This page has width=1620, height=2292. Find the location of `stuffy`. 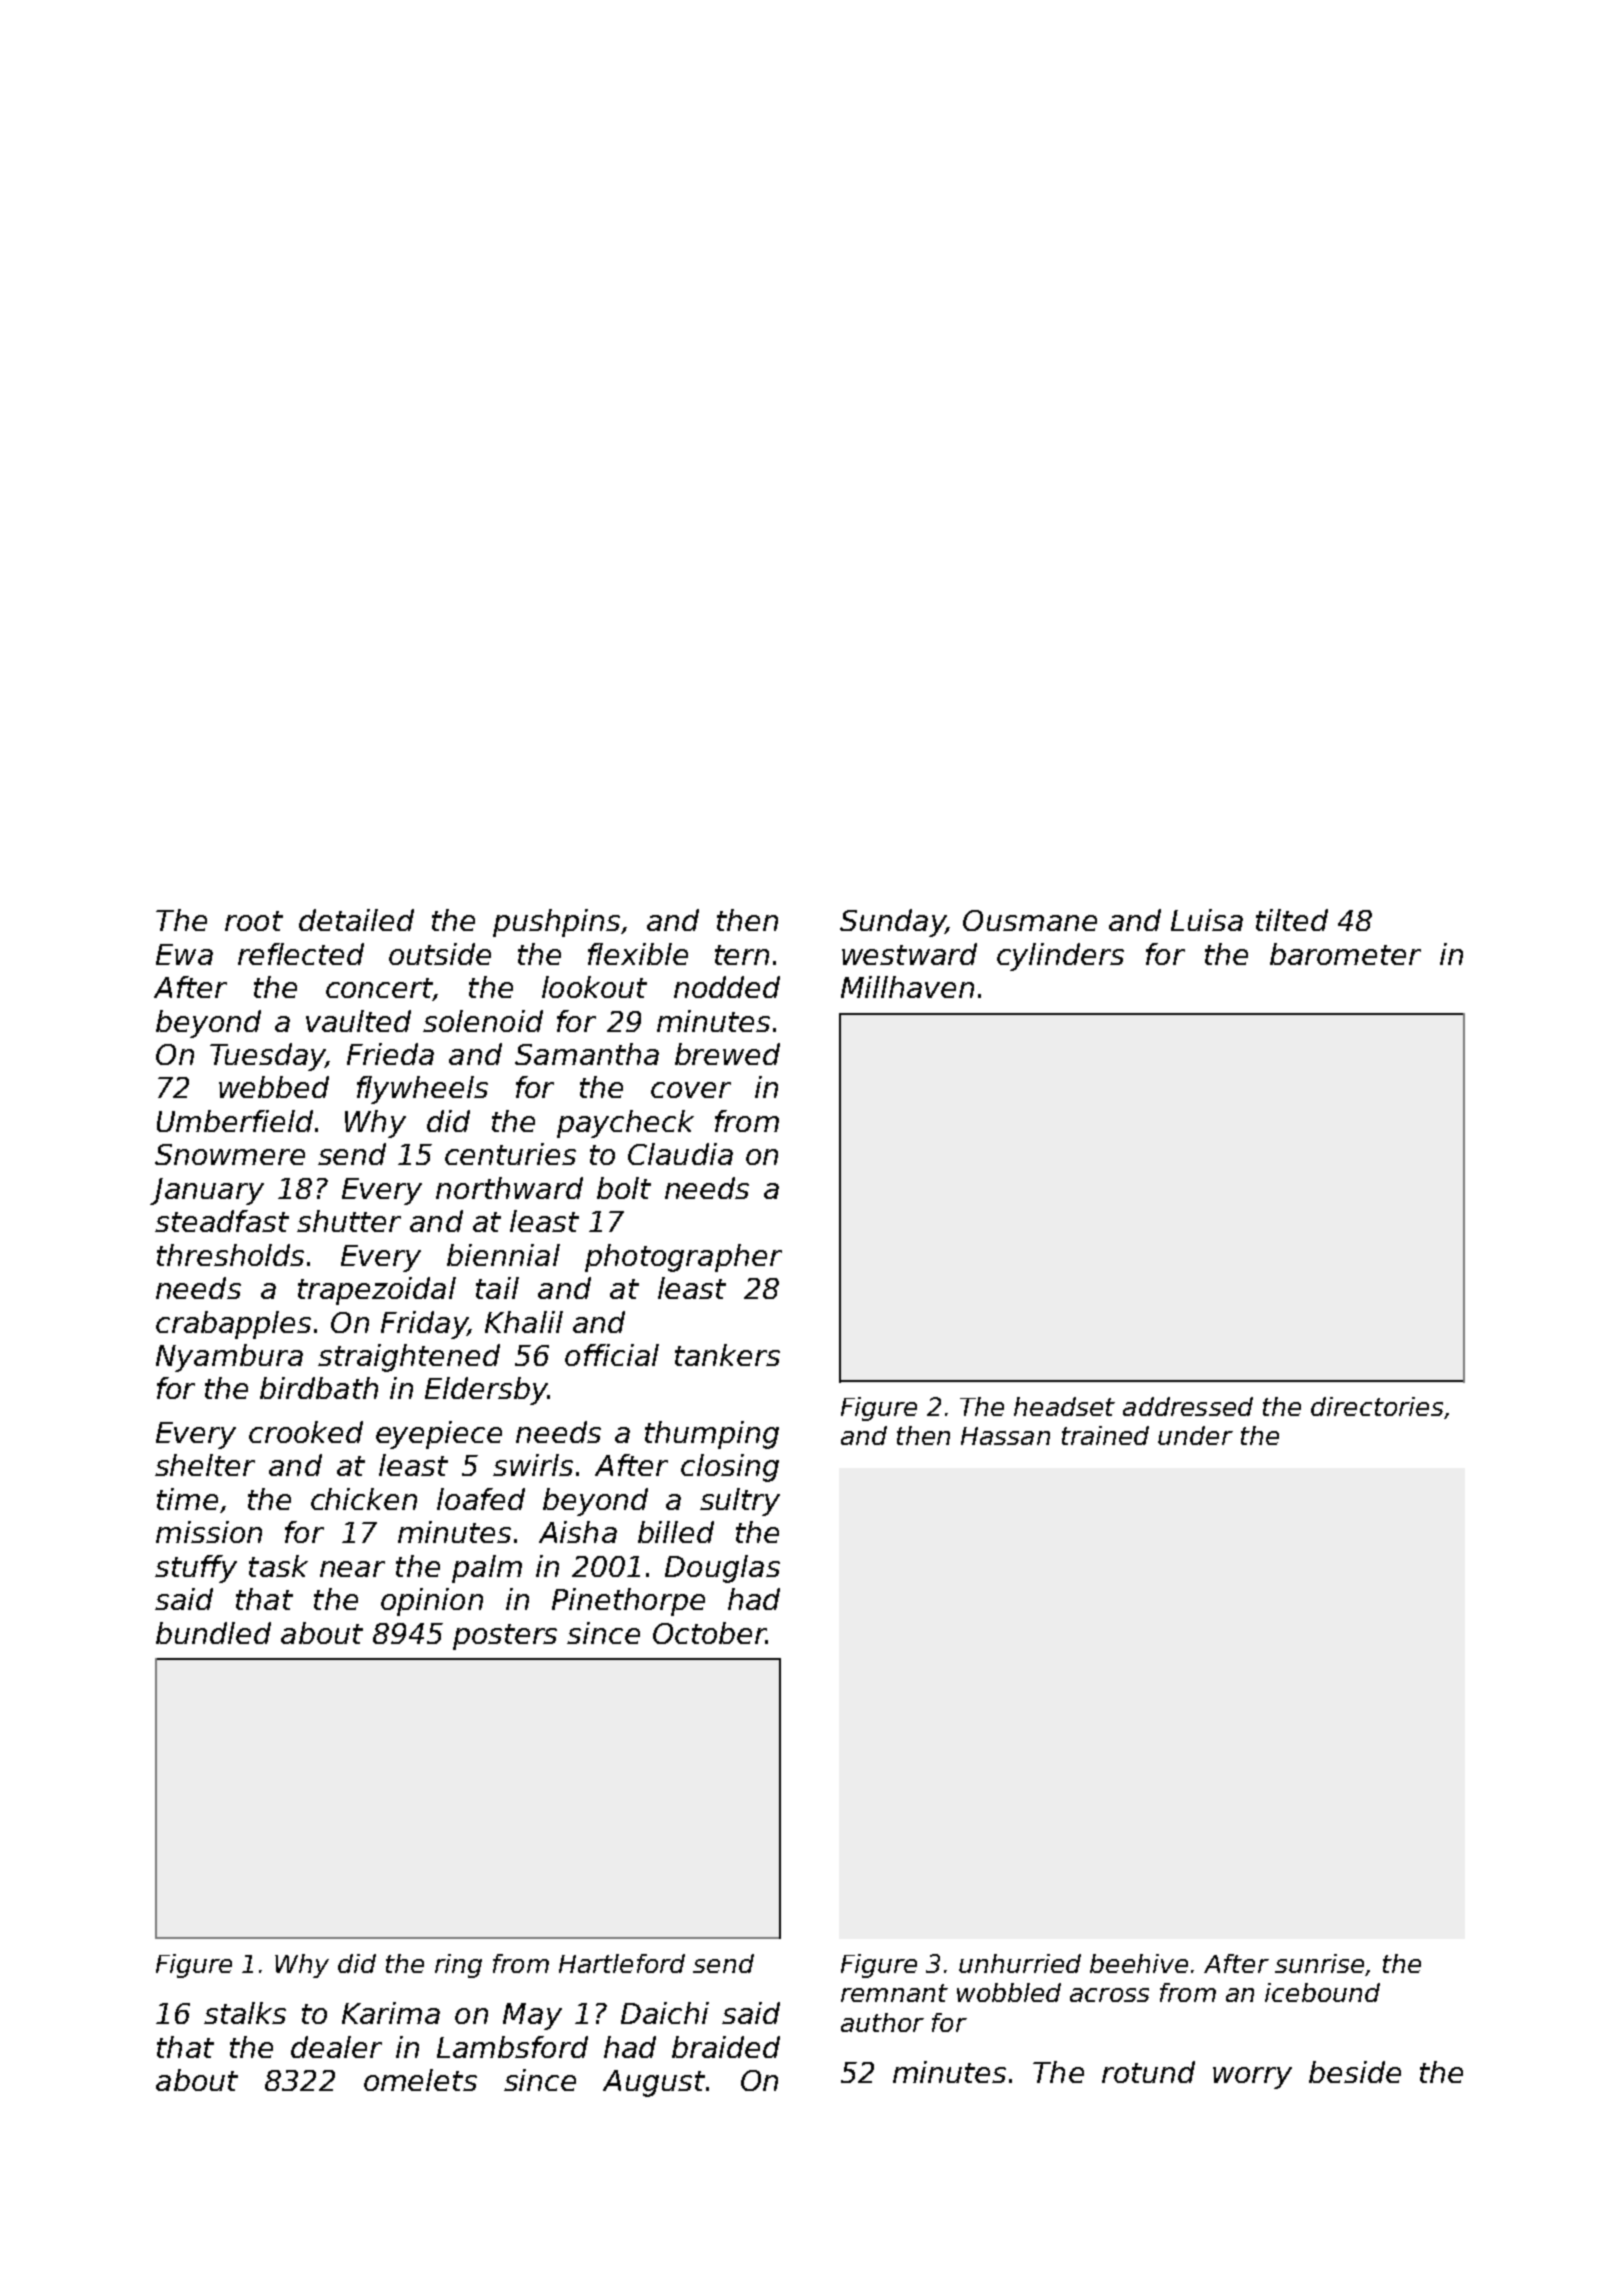

stuffy is located at coordinates (196, 1569).
